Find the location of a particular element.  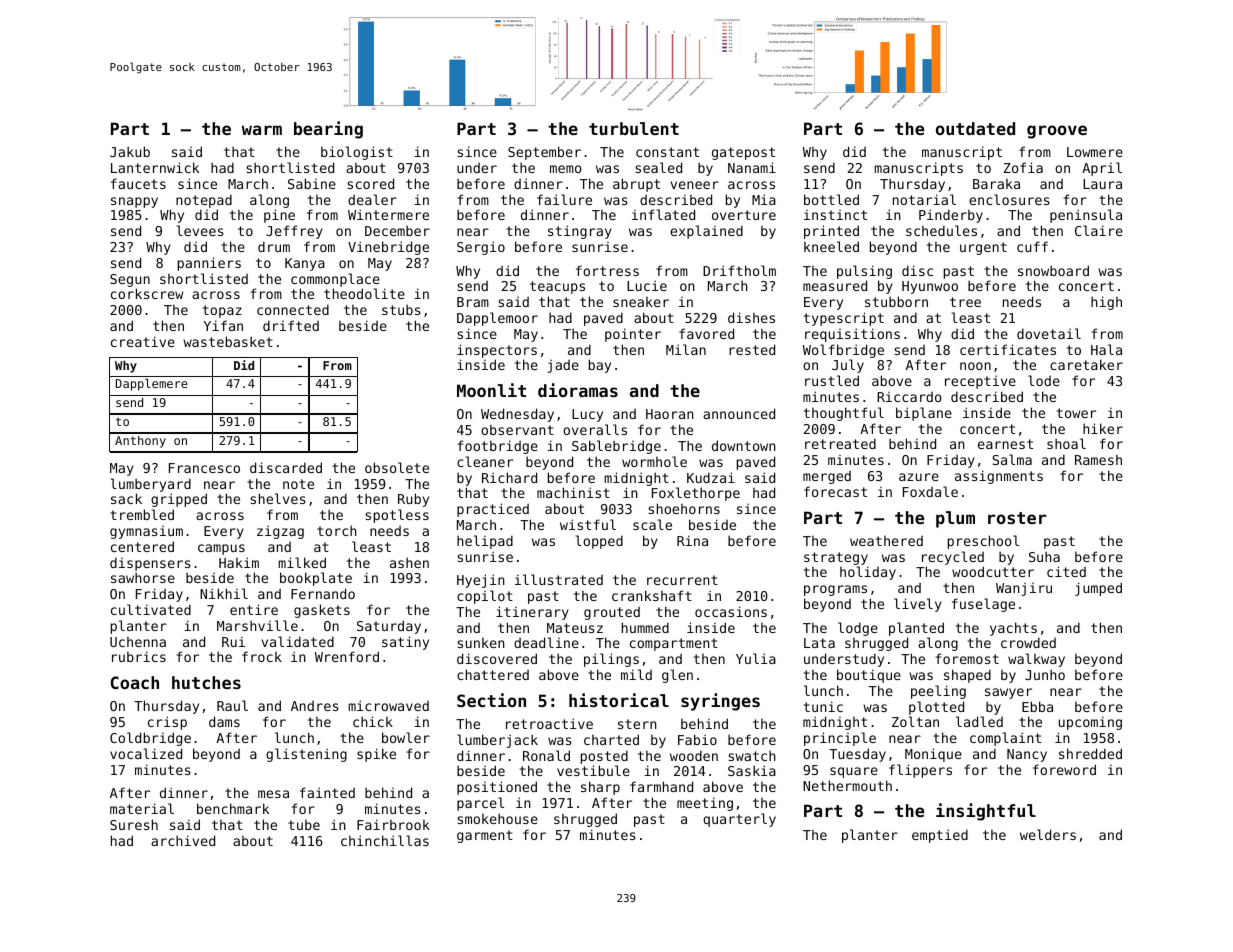

Suresh is located at coordinates (134, 824).
